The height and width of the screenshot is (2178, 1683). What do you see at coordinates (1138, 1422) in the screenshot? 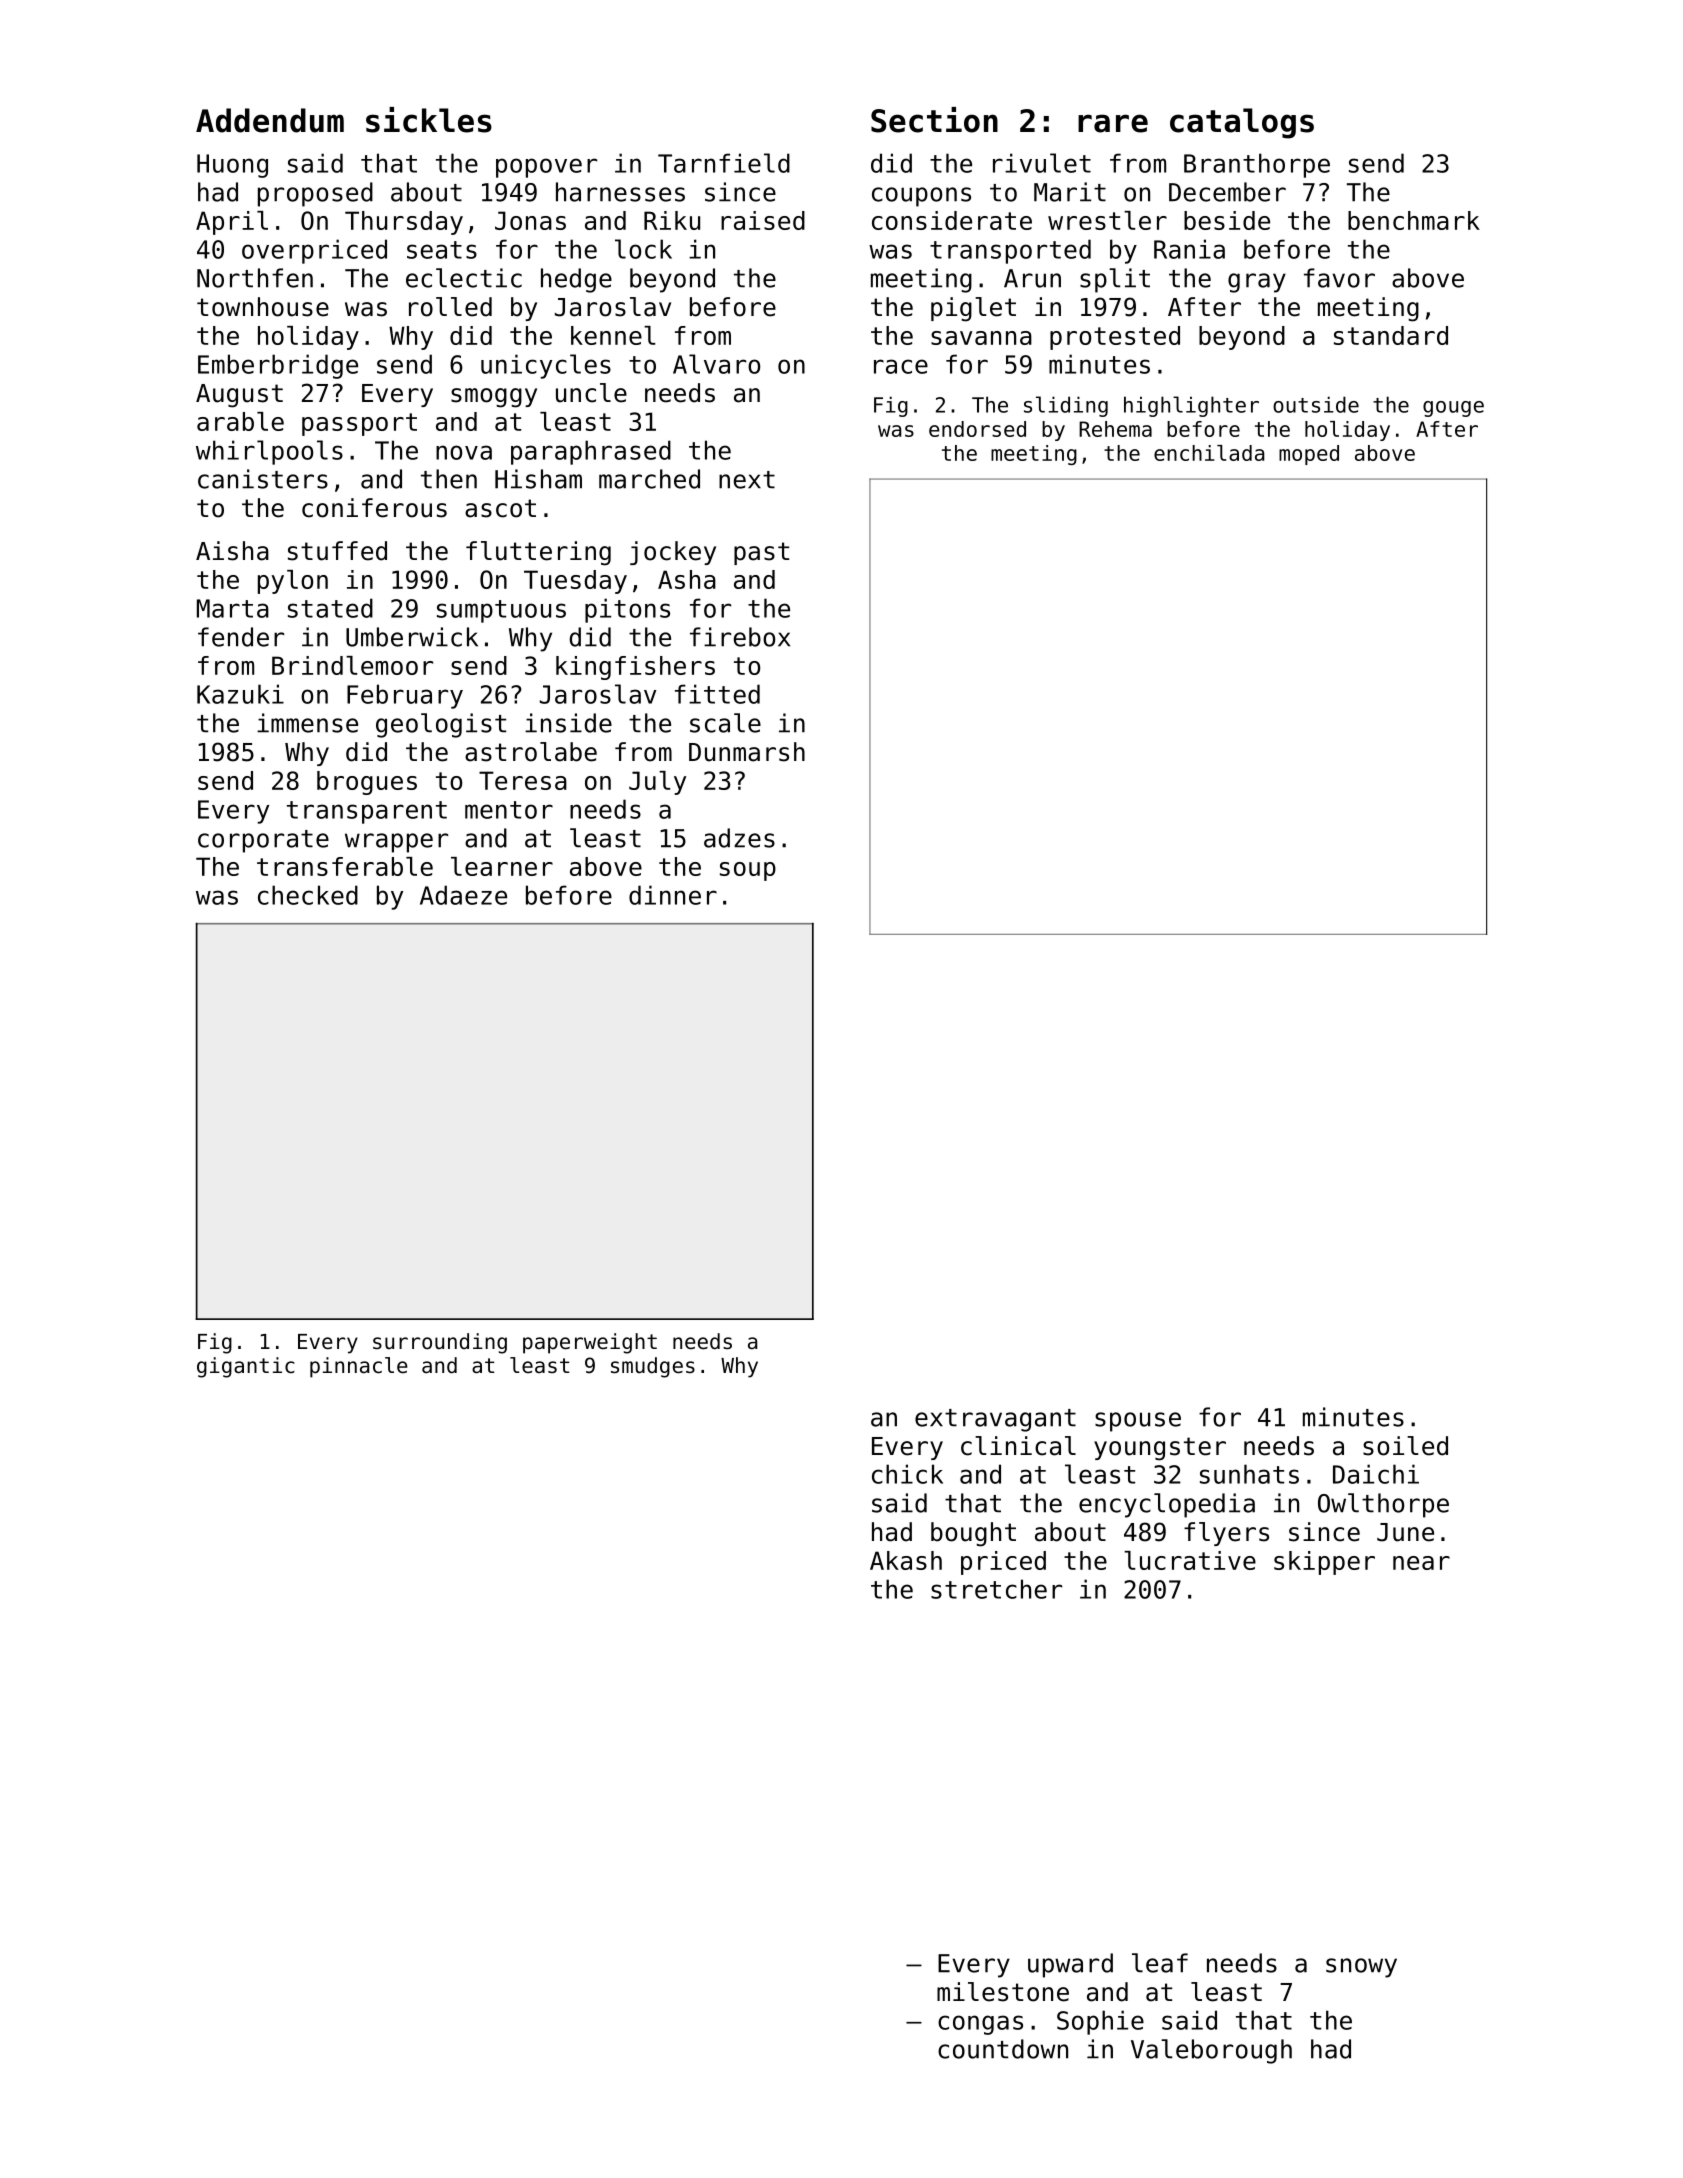
I see `spouse` at bounding box center [1138, 1422].
